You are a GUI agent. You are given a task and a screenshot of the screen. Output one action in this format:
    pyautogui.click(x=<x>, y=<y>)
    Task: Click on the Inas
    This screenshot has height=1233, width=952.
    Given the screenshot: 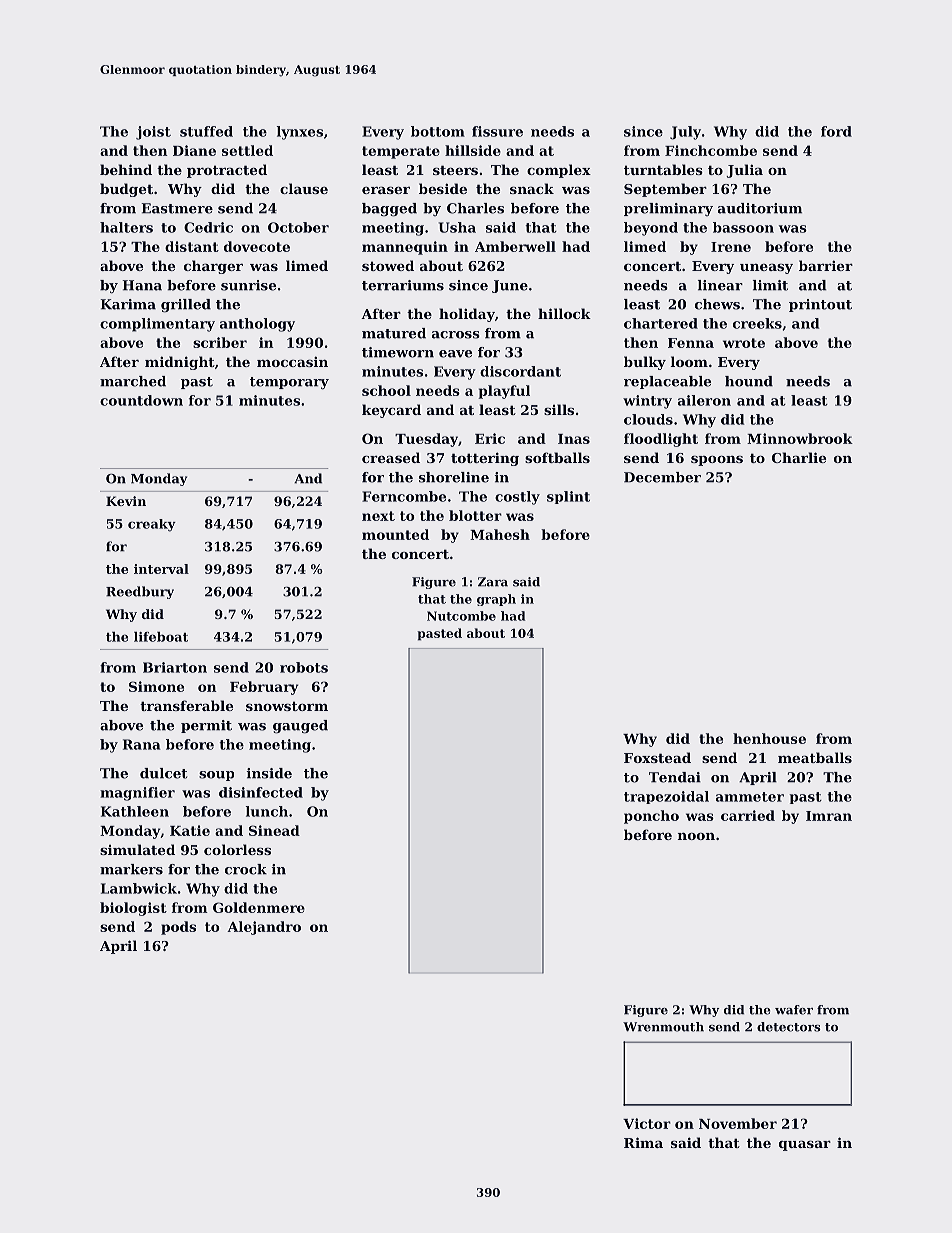 What is the action you would take?
    pyautogui.click(x=574, y=439)
